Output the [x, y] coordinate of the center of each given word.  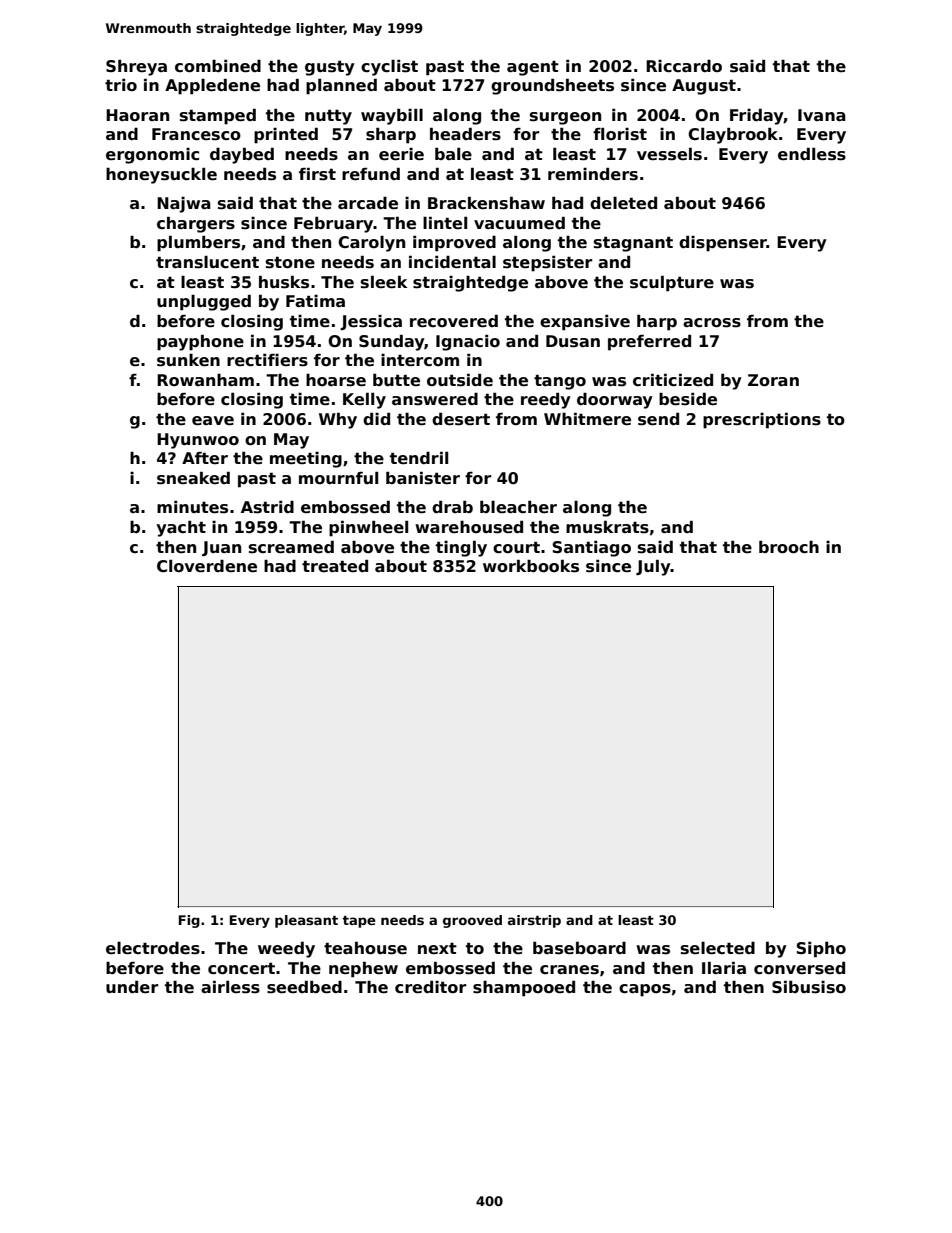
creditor [430, 987]
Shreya [136, 68]
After [205, 458]
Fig [189, 921]
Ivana [822, 115]
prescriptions [762, 420]
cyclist [389, 68]
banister [423, 478]
